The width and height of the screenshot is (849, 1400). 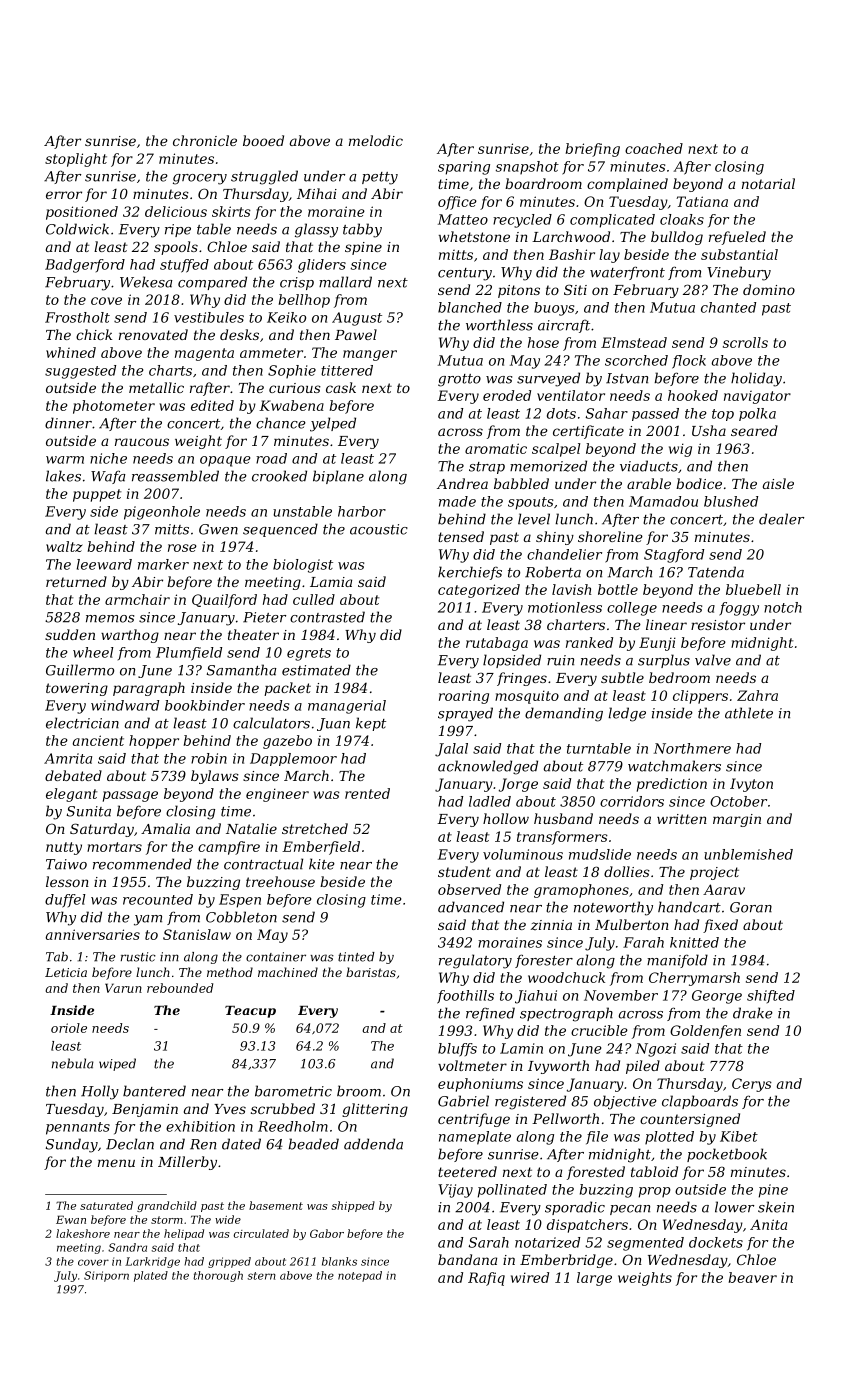 I want to click on Coldwick, so click(x=77, y=229).
